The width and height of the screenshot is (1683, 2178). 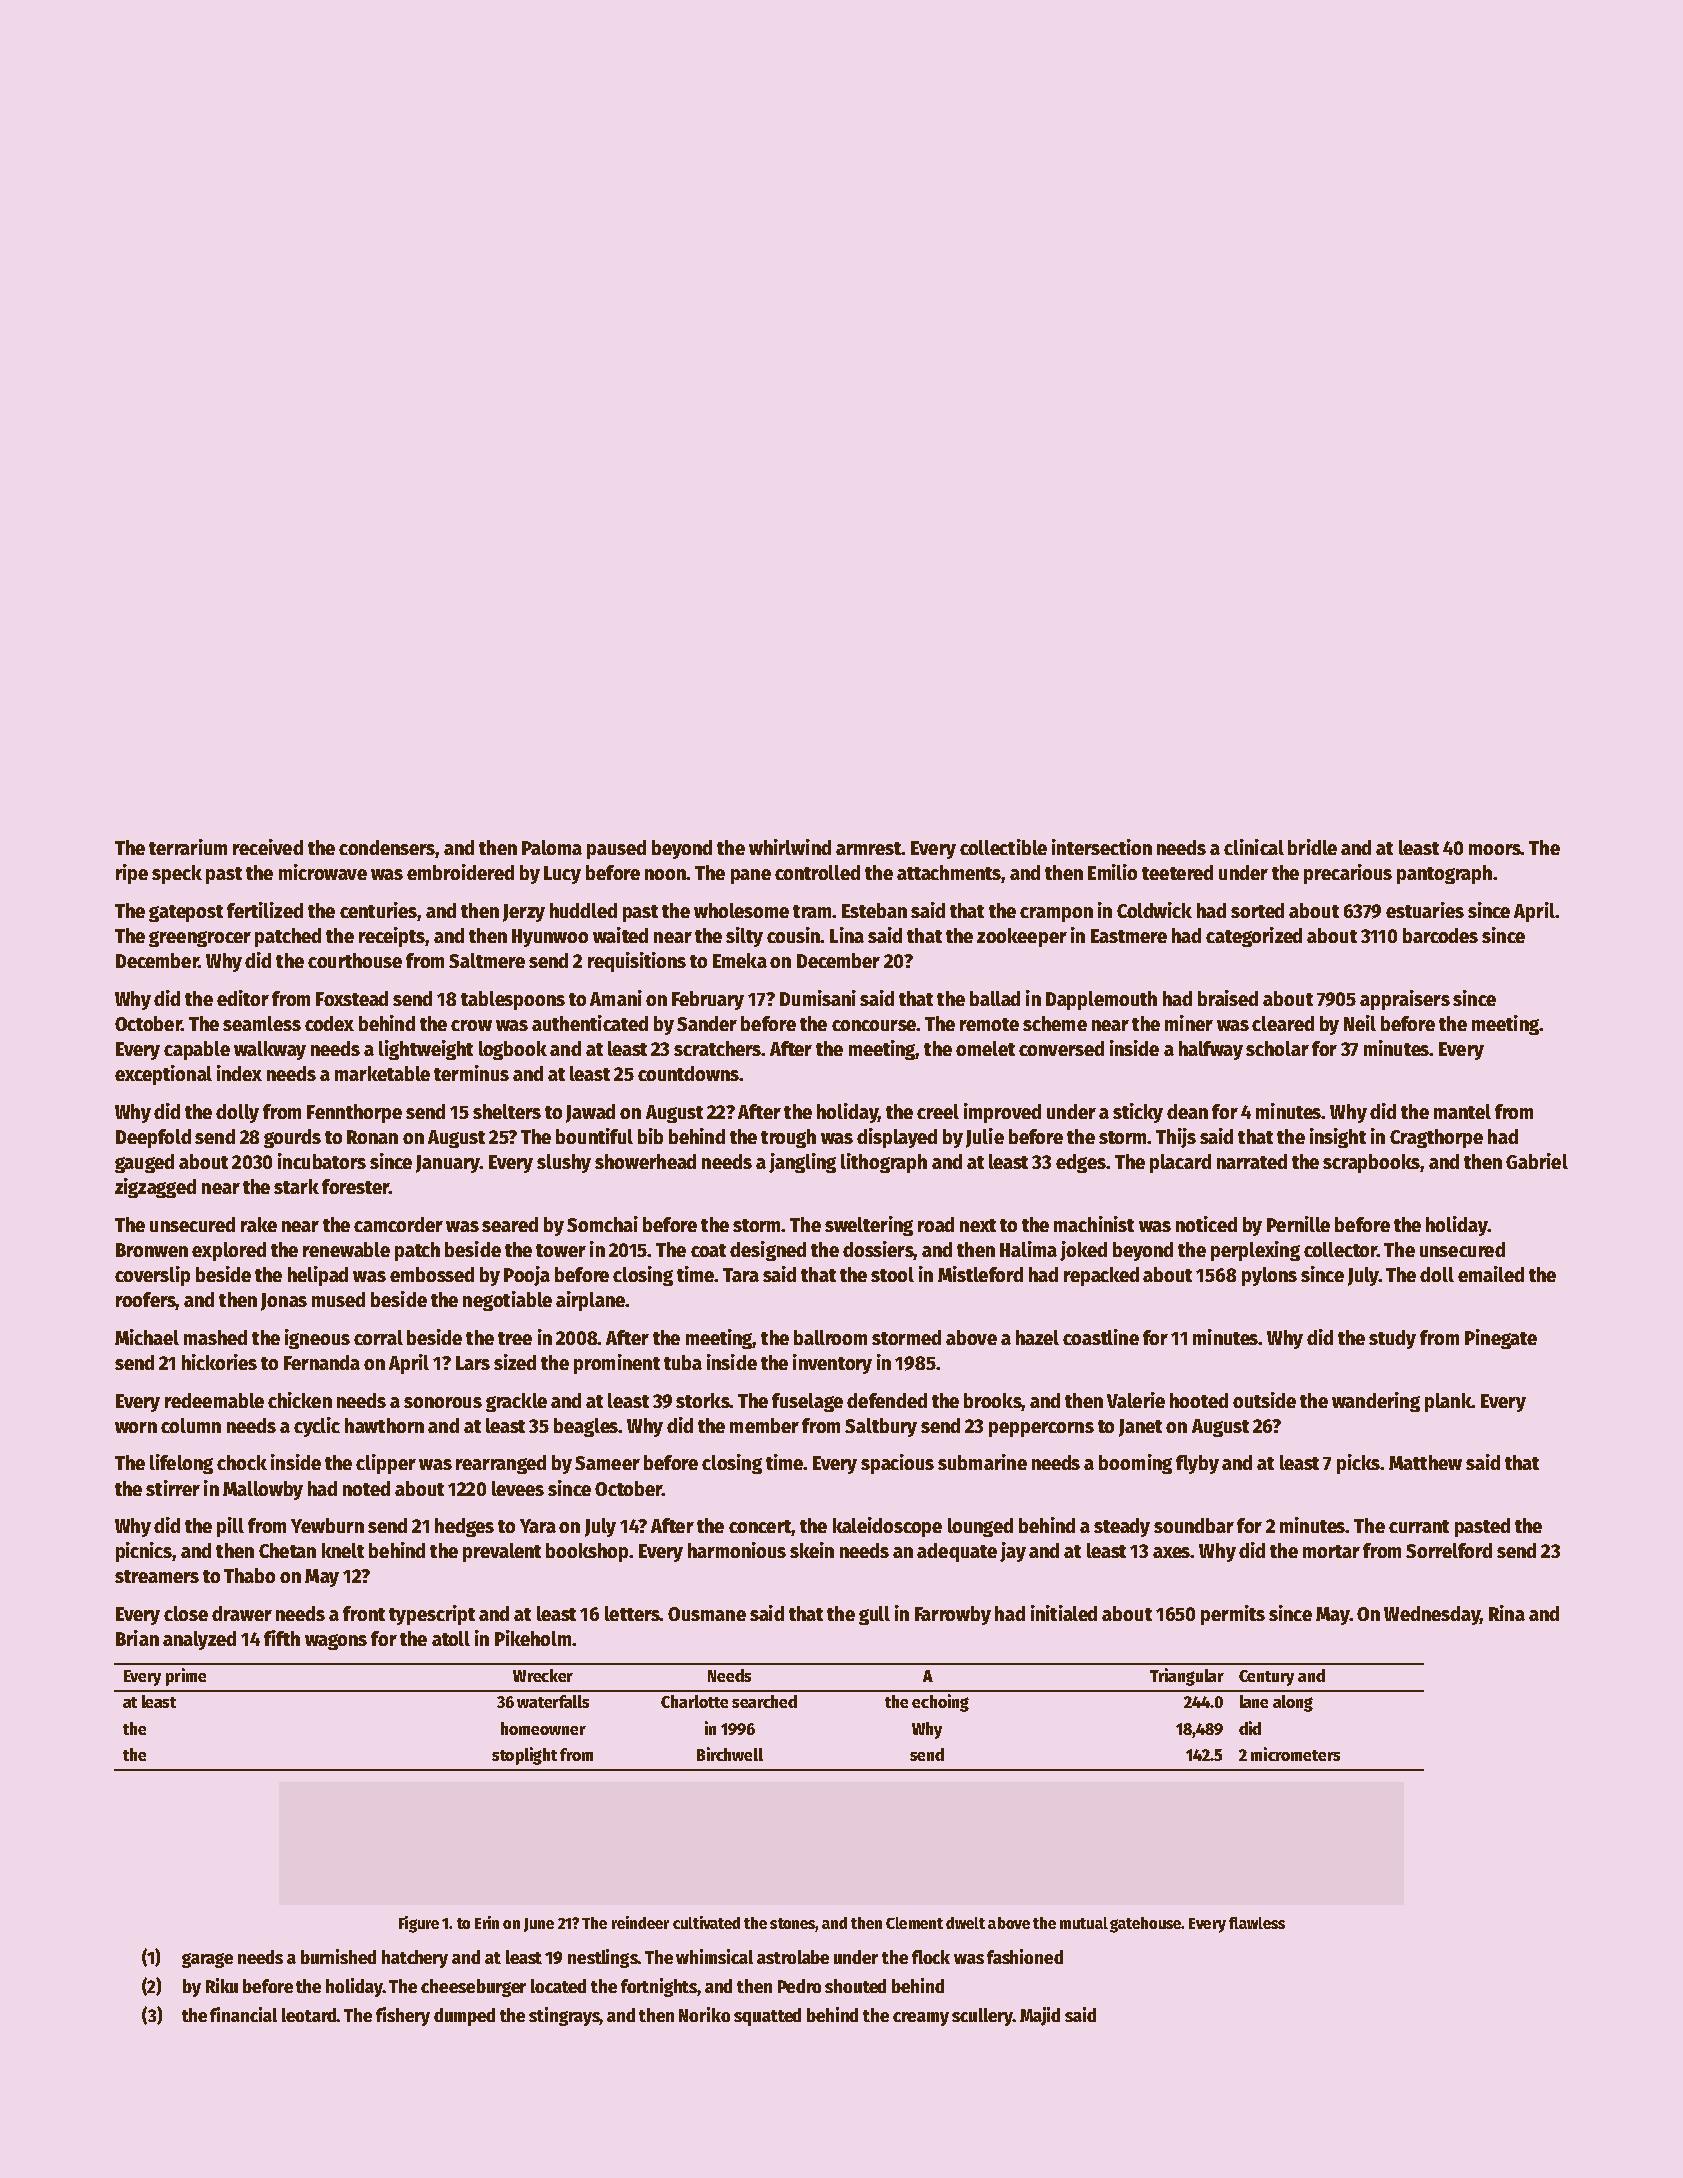 What do you see at coordinates (415, 1959) in the screenshot?
I see `hatchery` at bounding box center [415, 1959].
